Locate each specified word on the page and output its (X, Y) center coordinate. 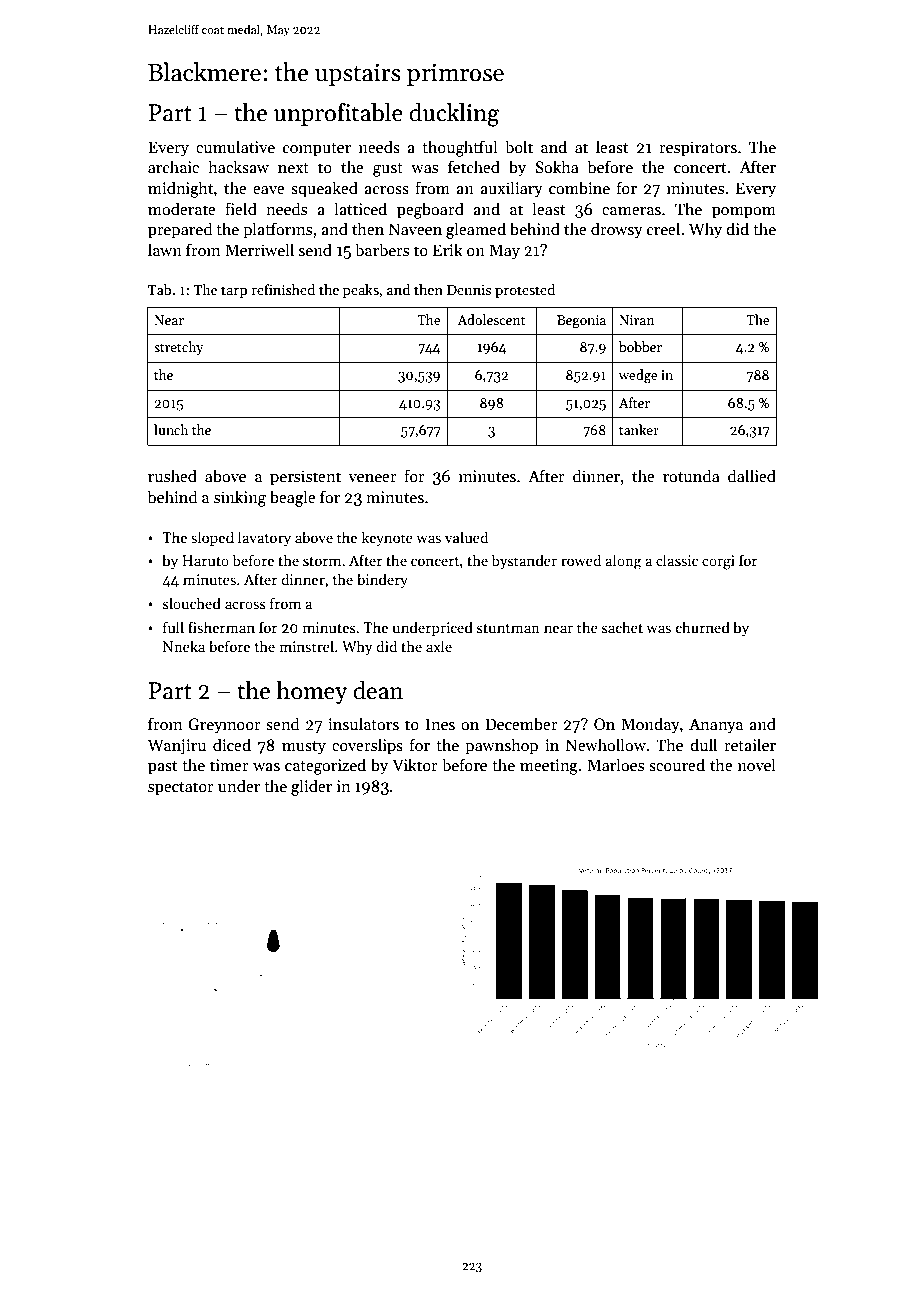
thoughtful (460, 148)
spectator (181, 789)
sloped (212, 538)
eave (269, 190)
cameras (631, 211)
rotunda (691, 475)
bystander (524, 561)
